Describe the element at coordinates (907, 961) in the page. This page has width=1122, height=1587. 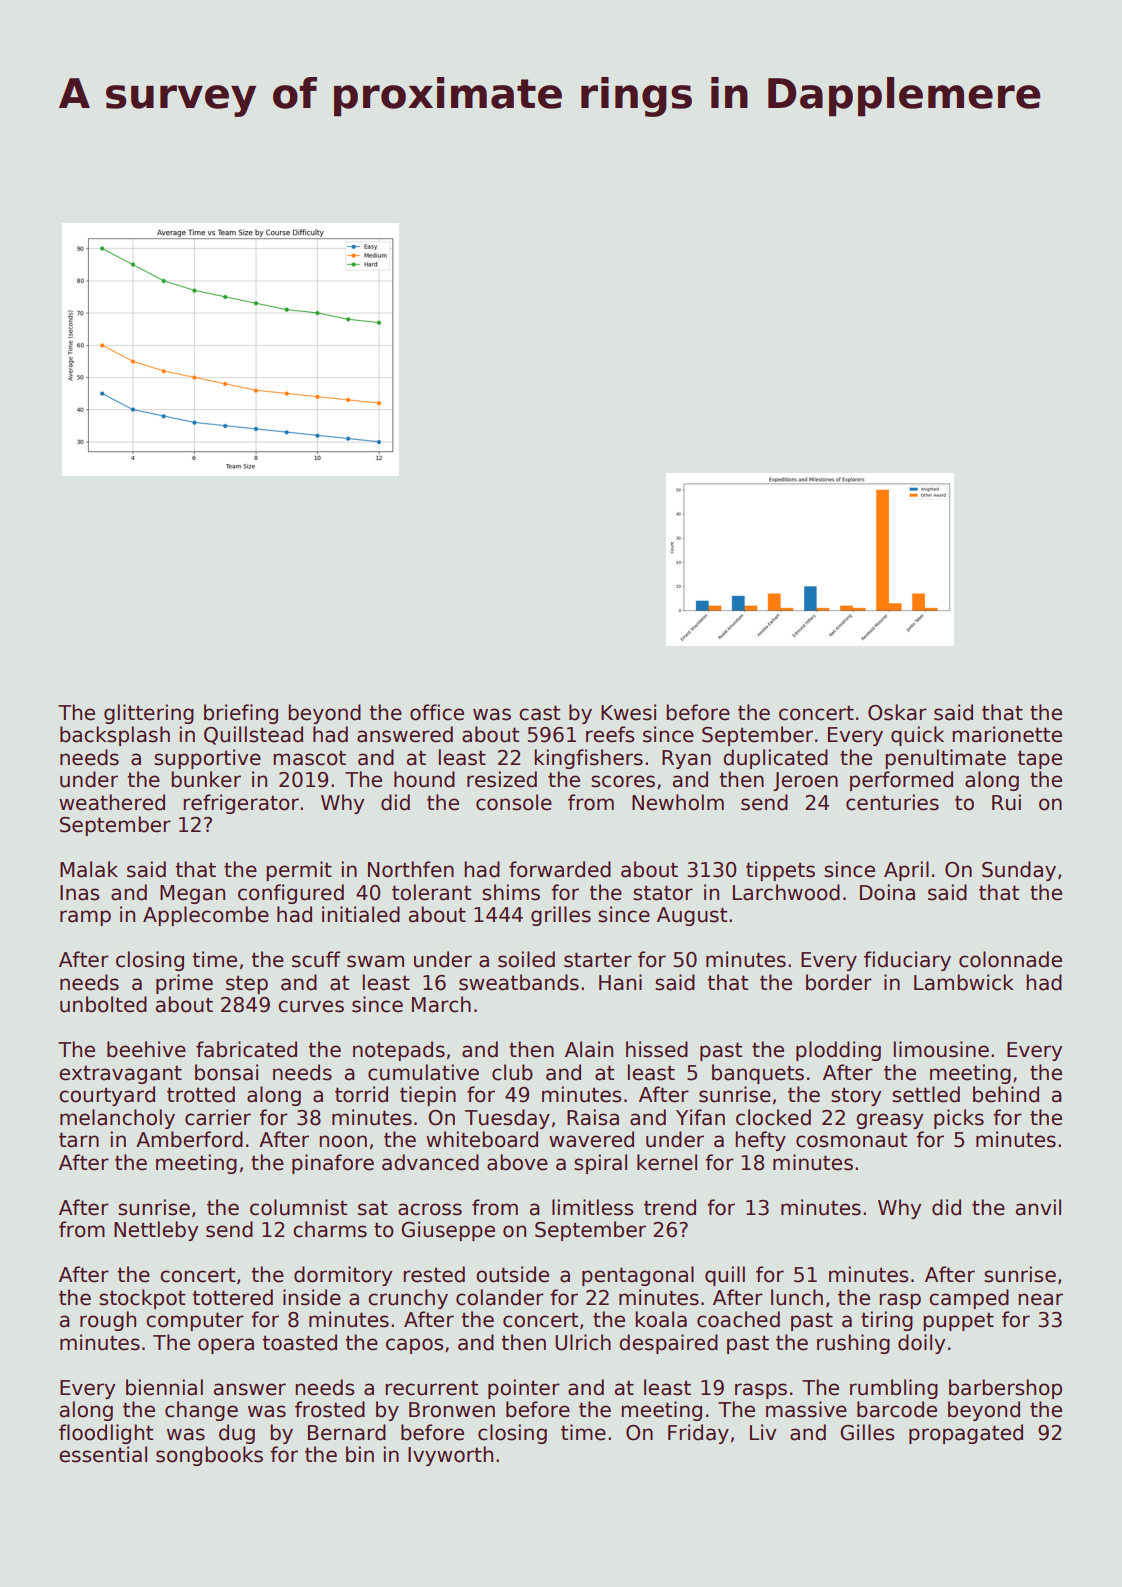
I see `fiduciary` at that location.
